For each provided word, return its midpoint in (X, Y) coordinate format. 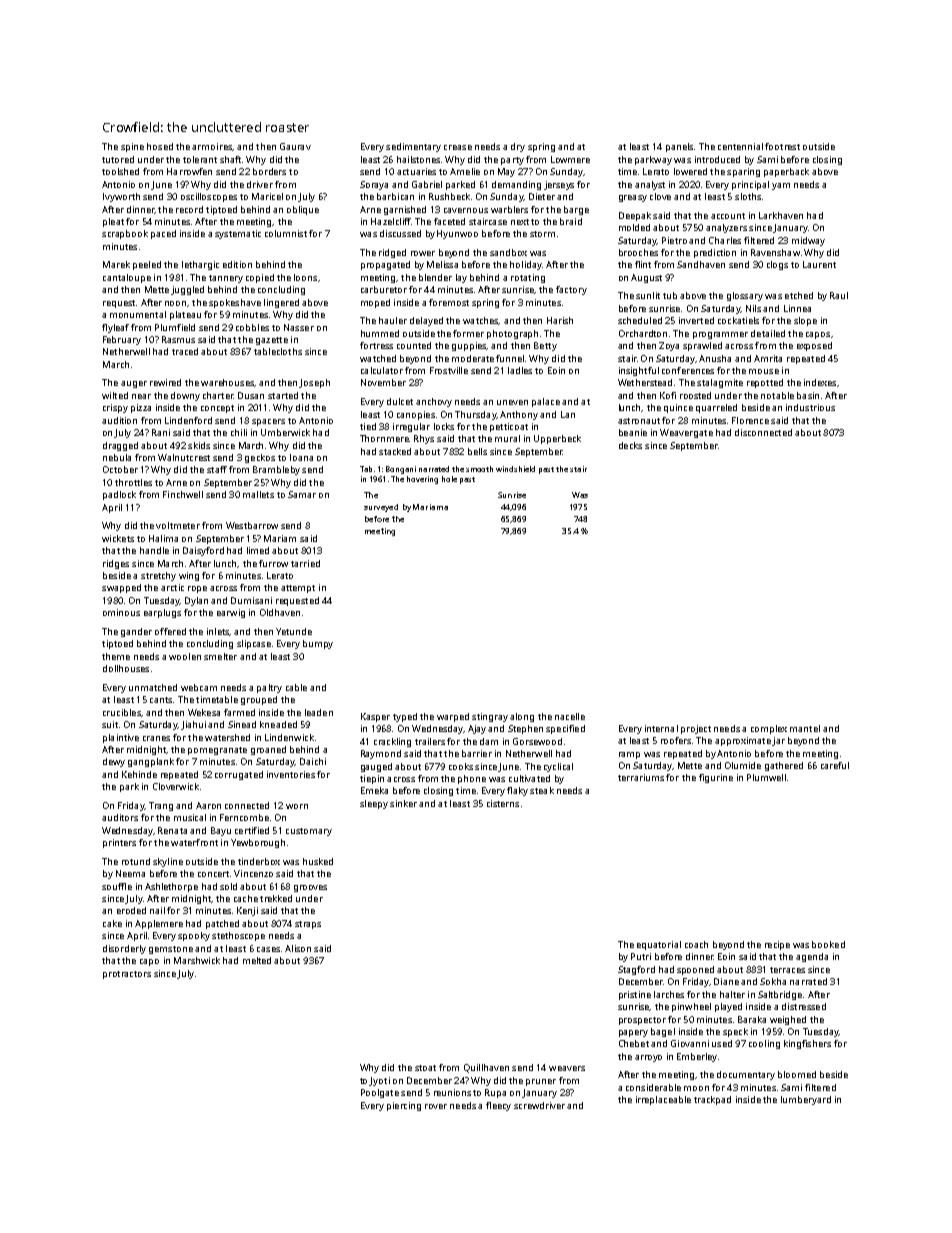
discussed (400, 233)
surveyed (381, 508)
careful (835, 765)
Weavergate (686, 433)
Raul (839, 295)
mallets (258, 494)
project (696, 729)
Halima (163, 538)
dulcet (400, 401)
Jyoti (380, 1081)
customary (309, 832)
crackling (392, 742)
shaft (230, 159)
